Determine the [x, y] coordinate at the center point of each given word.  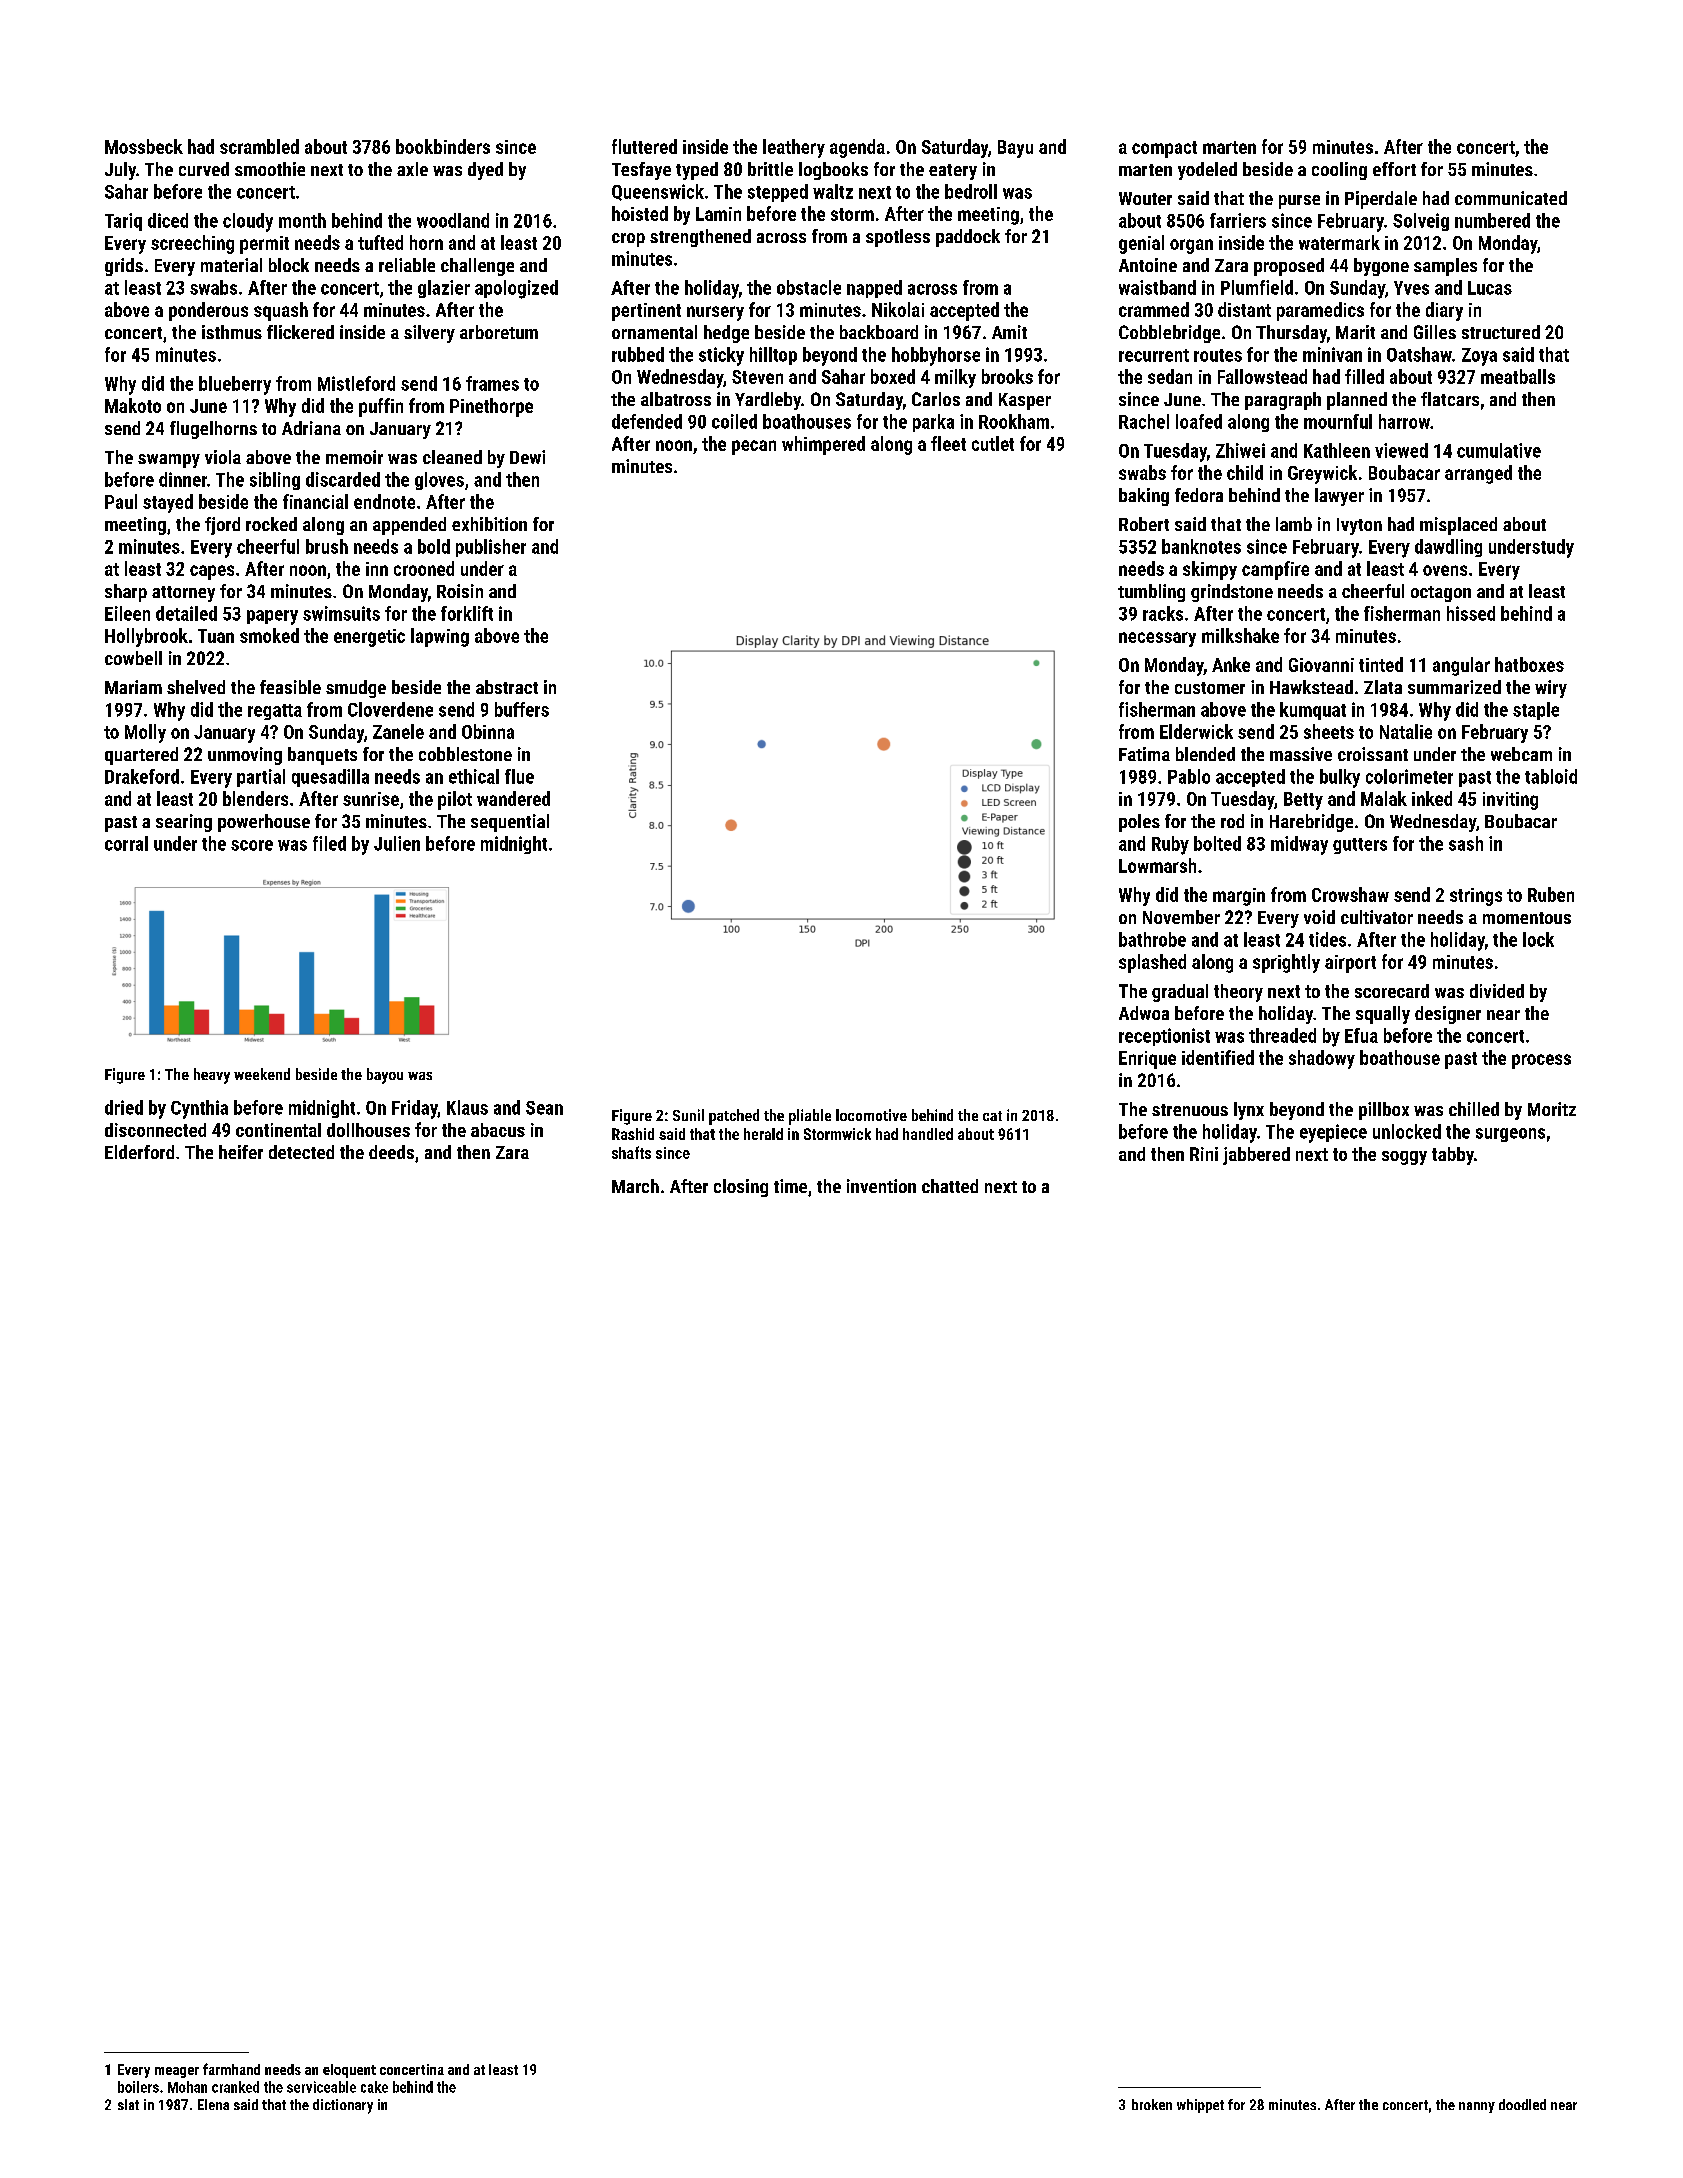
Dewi [527, 457]
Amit [1009, 332]
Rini [1204, 1154]
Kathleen [1337, 450]
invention [881, 1186]
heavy [212, 1076]
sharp [126, 593]
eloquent [349, 2071]
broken [1152, 2104]
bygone [1381, 267]
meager [177, 2072]
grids [124, 267]
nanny [1477, 2107]
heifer [241, 1152]
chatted [950, 1186]
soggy [1404, 1158]
